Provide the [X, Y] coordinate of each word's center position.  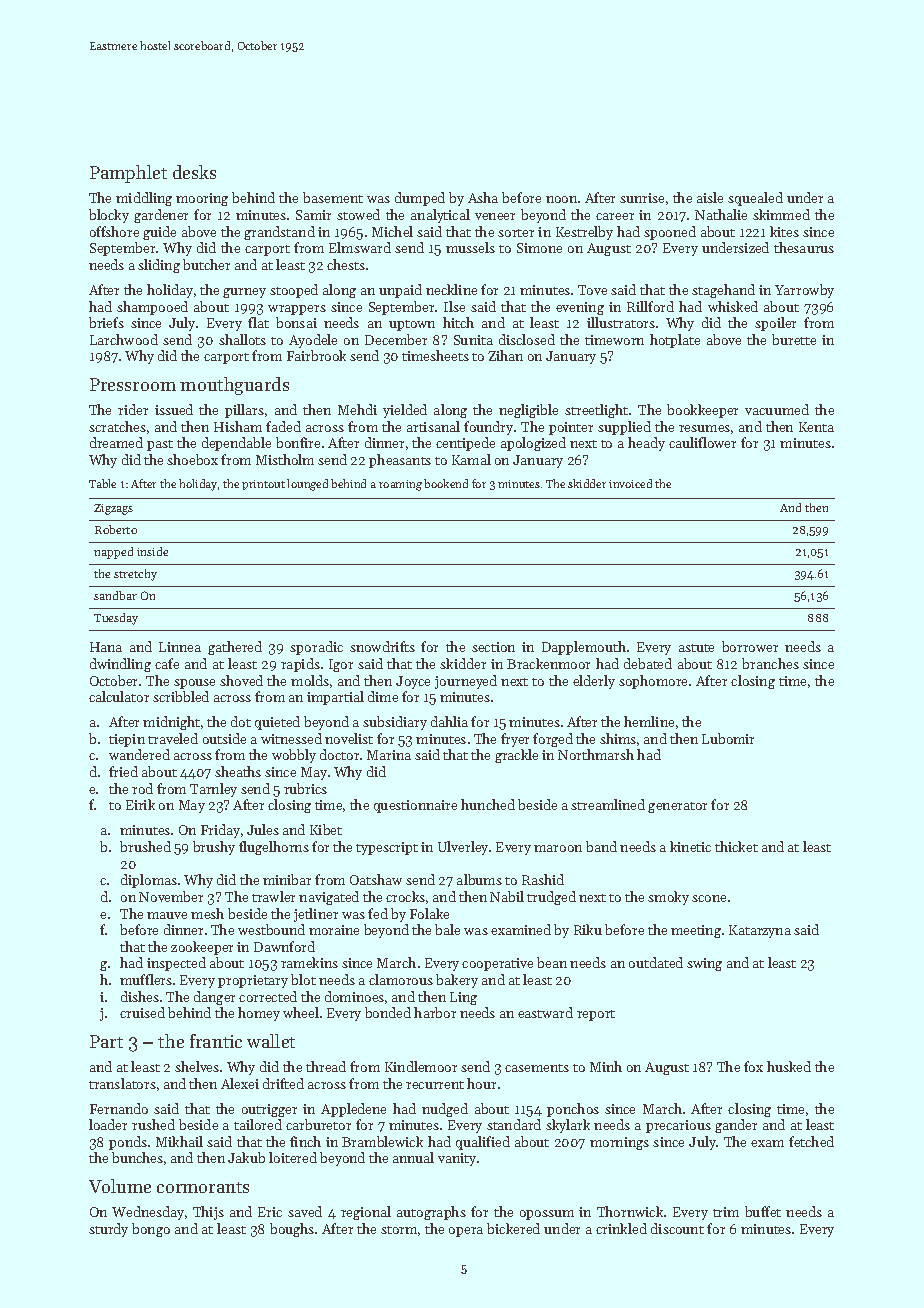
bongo [151, 1230]
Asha [483, 197]
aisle [710, 197]
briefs [106, 322]
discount [677, 1228]
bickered [513, 1228]
